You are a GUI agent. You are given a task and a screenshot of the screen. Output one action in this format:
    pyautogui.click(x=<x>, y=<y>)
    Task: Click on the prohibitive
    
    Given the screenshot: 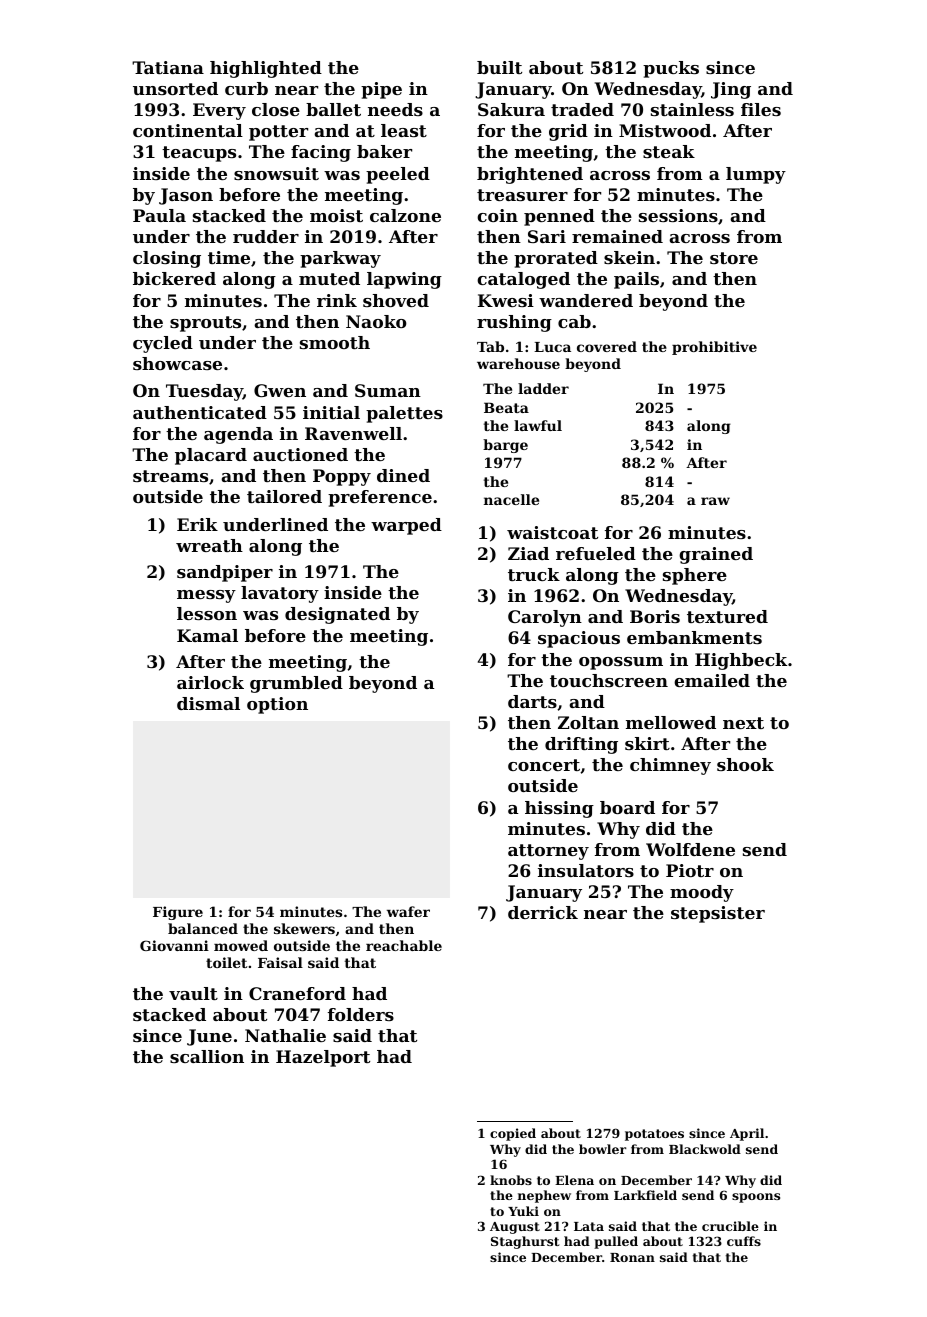 What is the action you would take?
    pyautogui.click(x=714, y=348)
